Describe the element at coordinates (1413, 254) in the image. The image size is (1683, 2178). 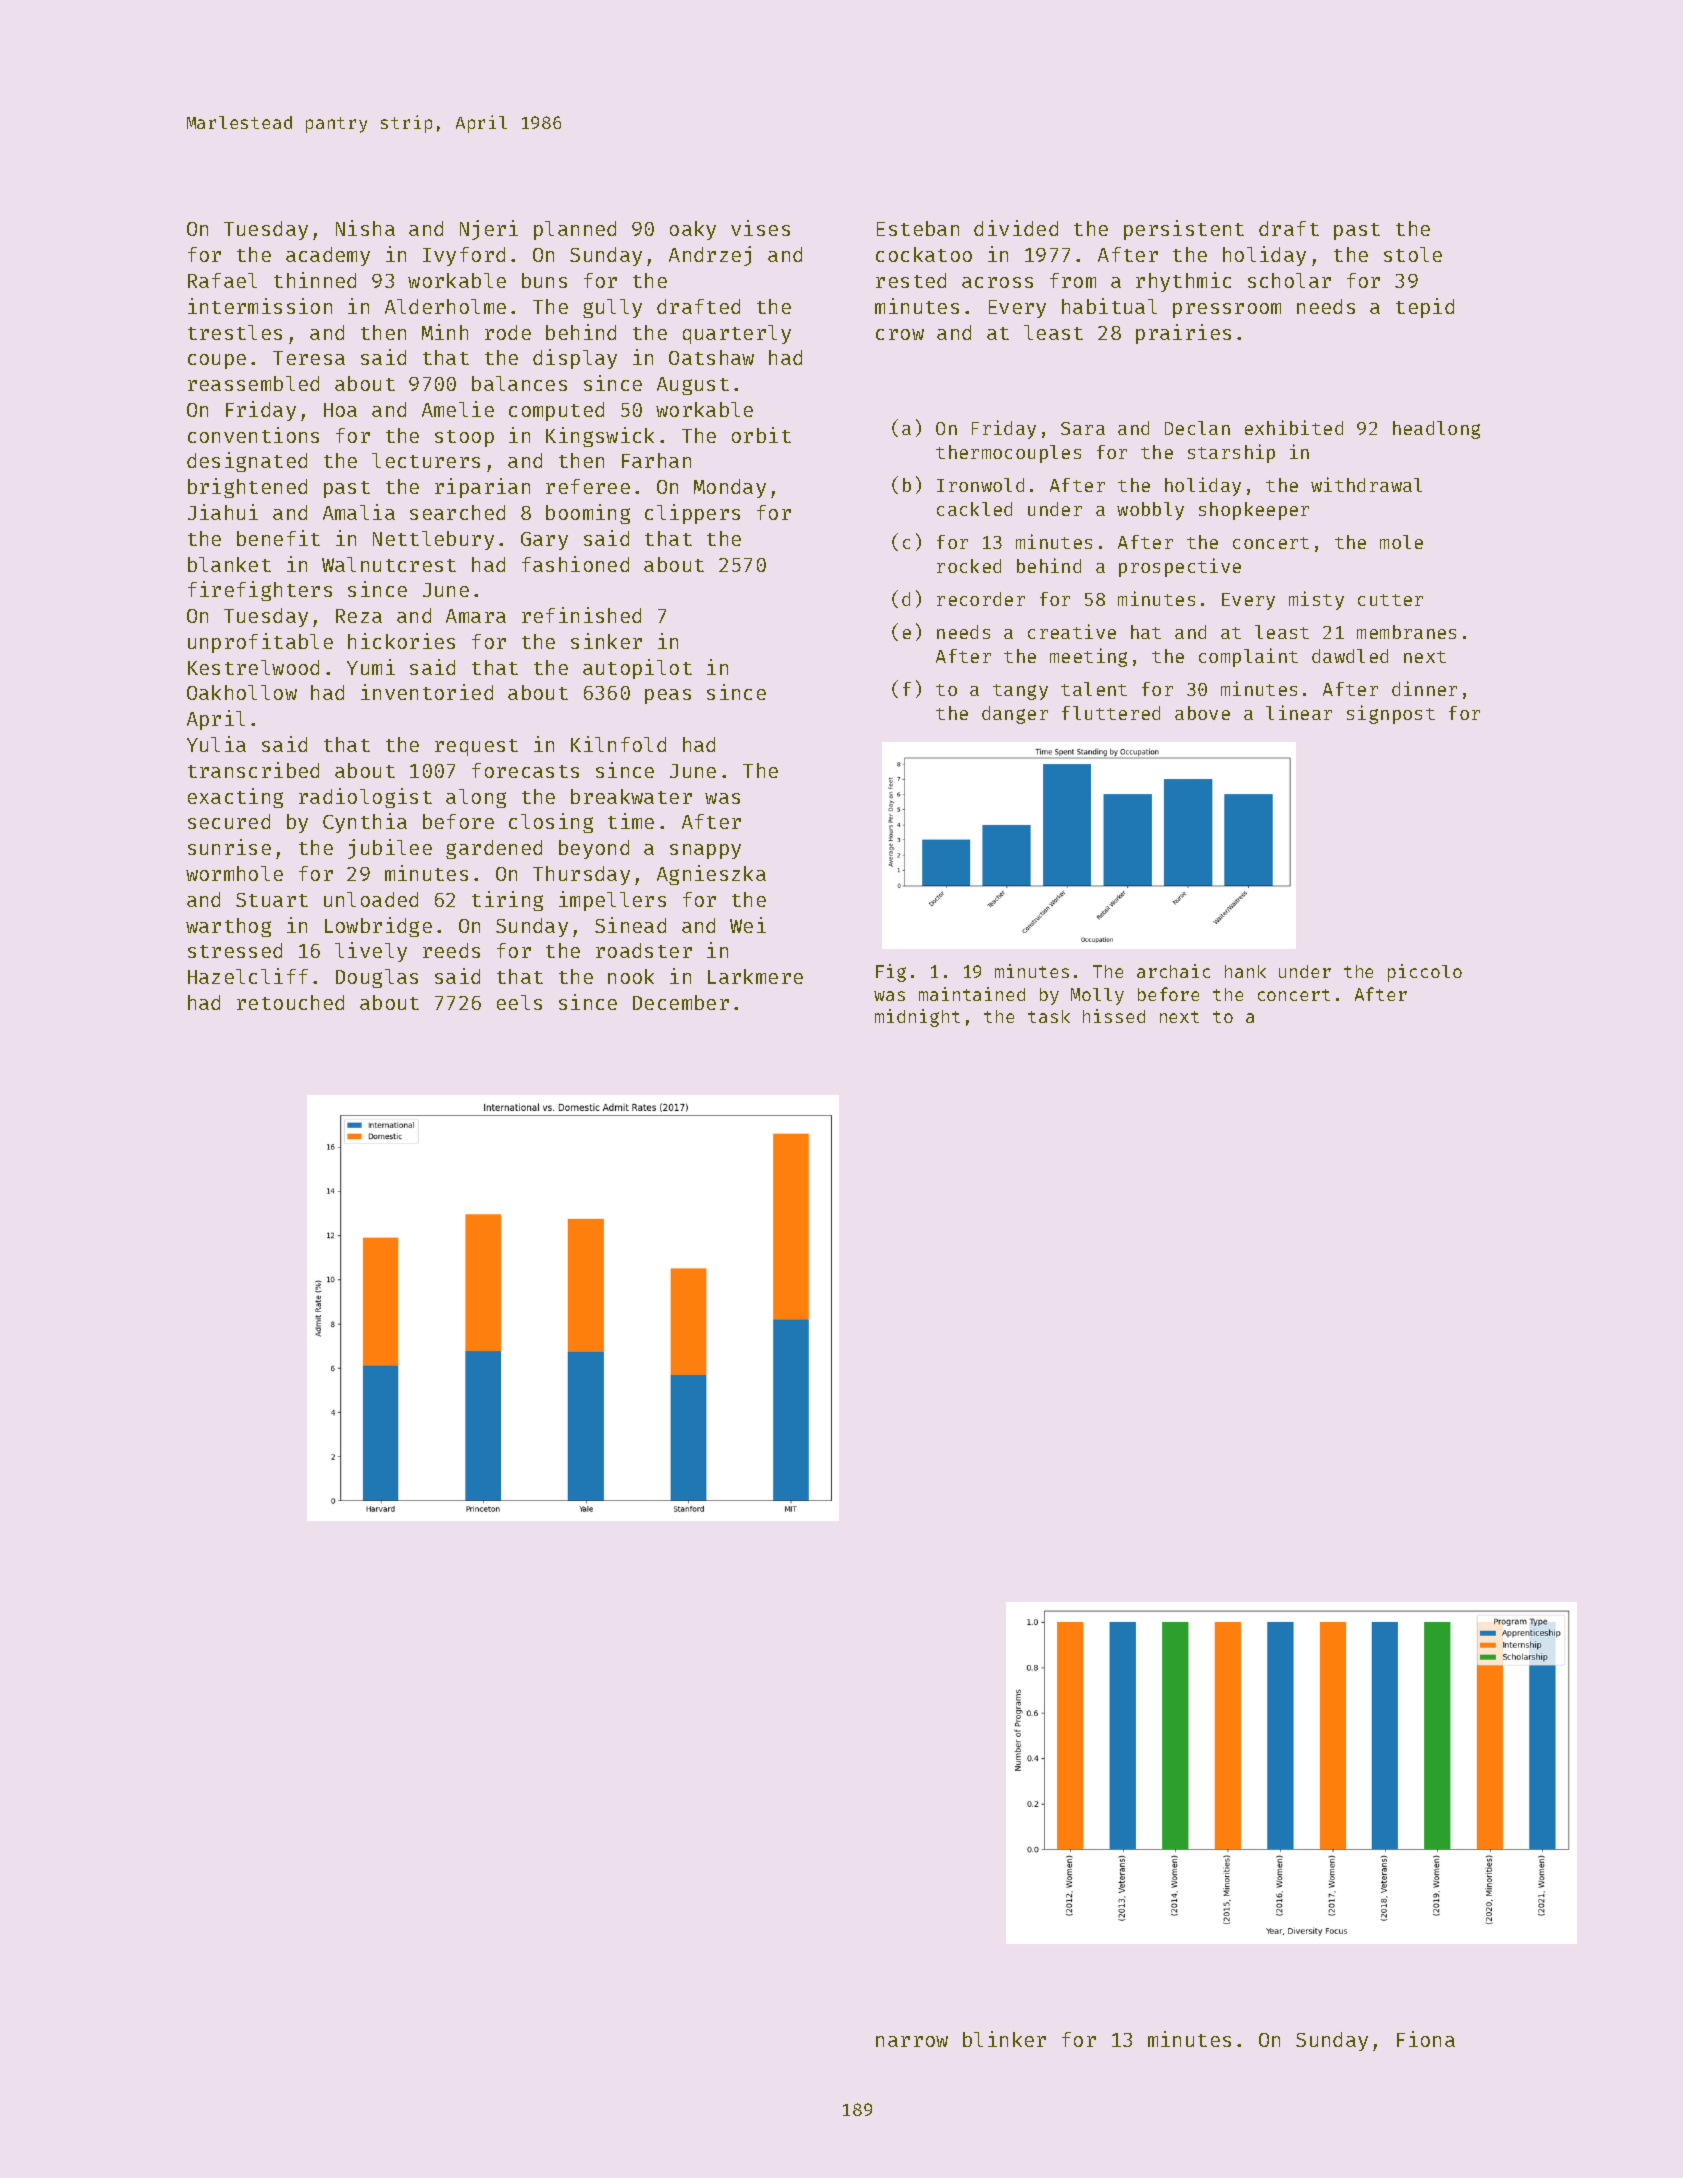
I see `stole` at that location.
